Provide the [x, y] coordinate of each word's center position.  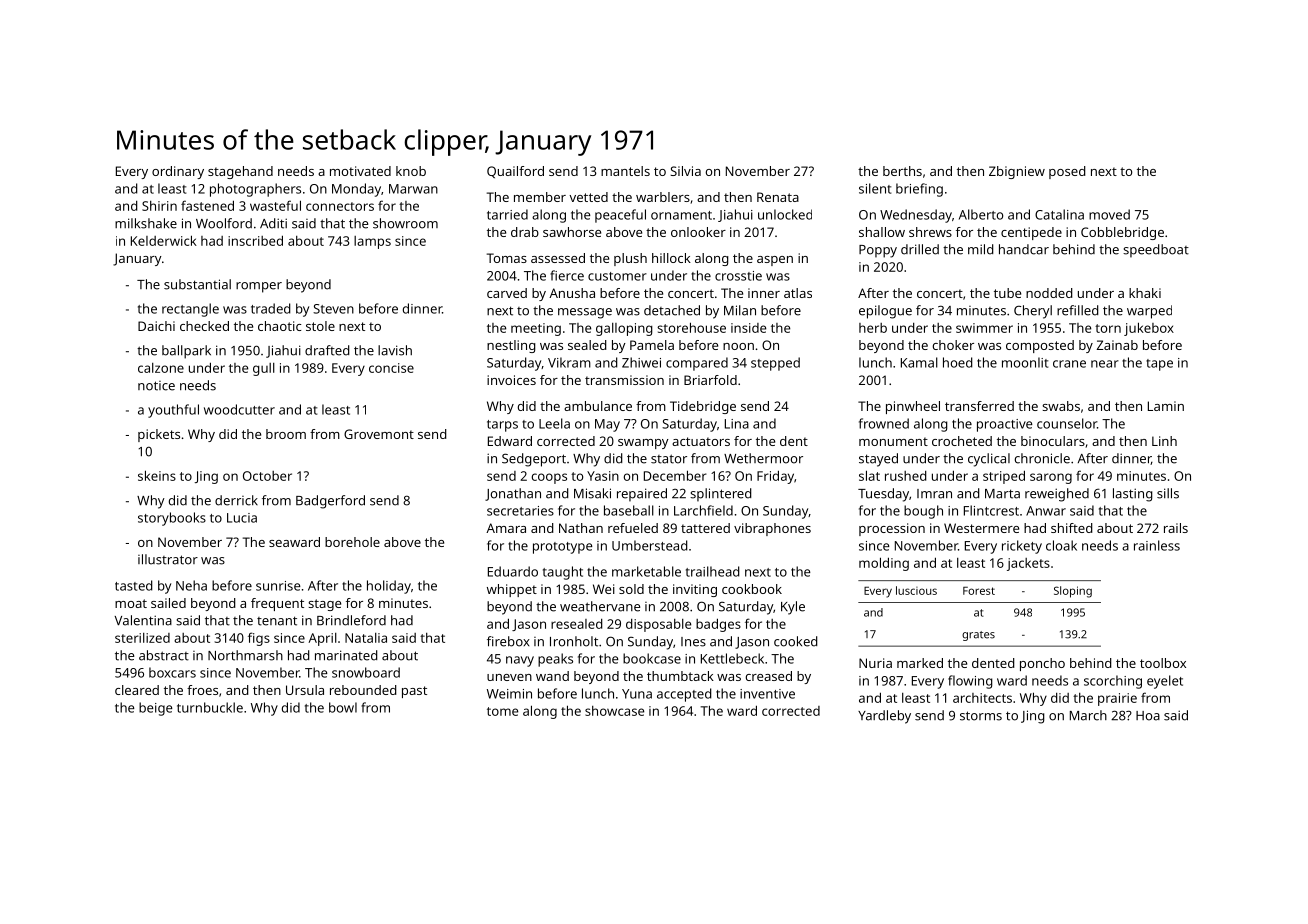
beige [156, 709]
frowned [884, 423]
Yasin [603, 476]
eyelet [1165, 682]
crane [1069, 364]
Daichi [156, 326]
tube [1007, 293]
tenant [277, 621]
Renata [778, 197]
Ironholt [574, 641]
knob [411, 171]
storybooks [172, 519]
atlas [798, 293]
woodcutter [239, 409]
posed [1067, 172]
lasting [1133, 495]
